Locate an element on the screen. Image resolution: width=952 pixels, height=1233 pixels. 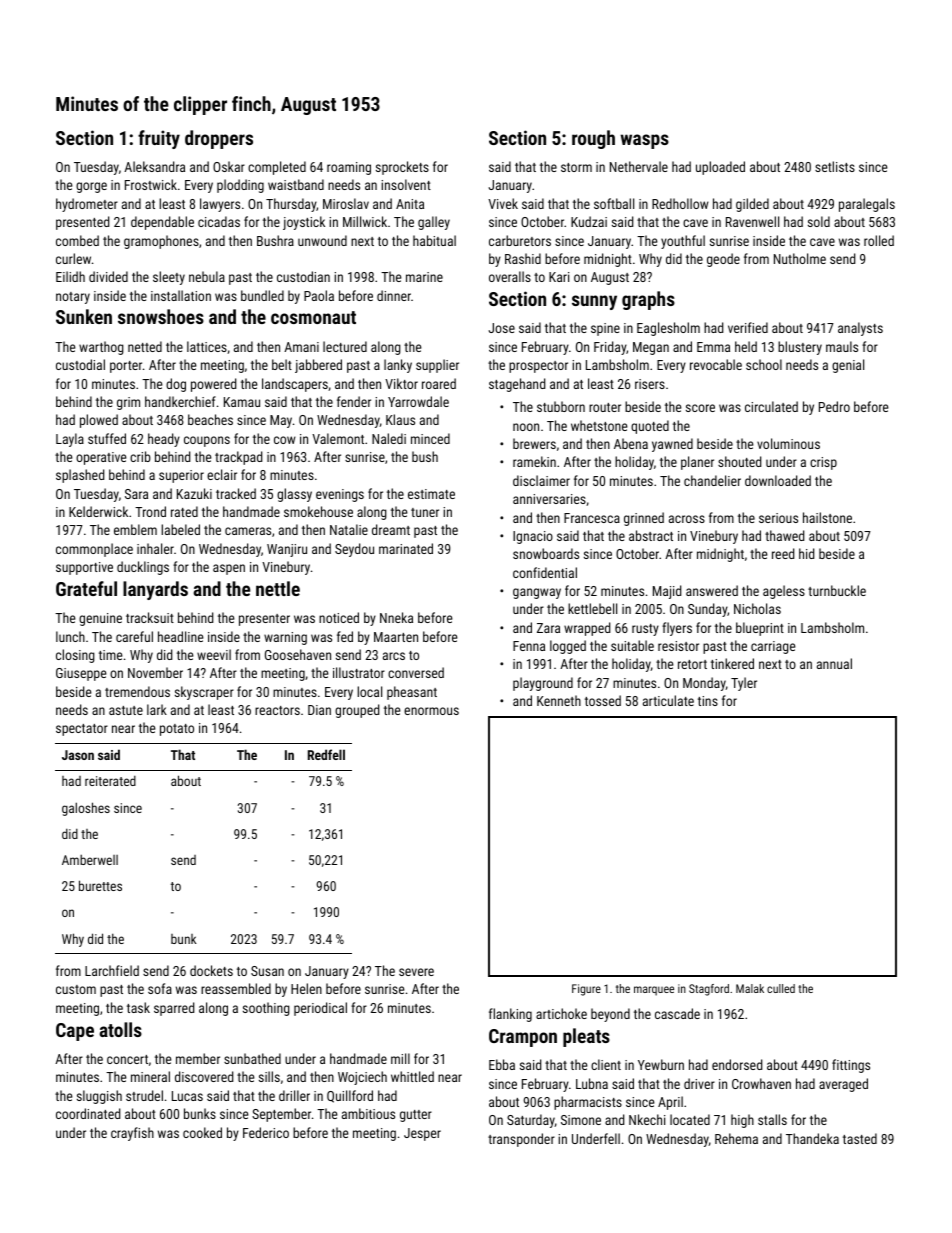
April is located at coordinates (670, 1103).
